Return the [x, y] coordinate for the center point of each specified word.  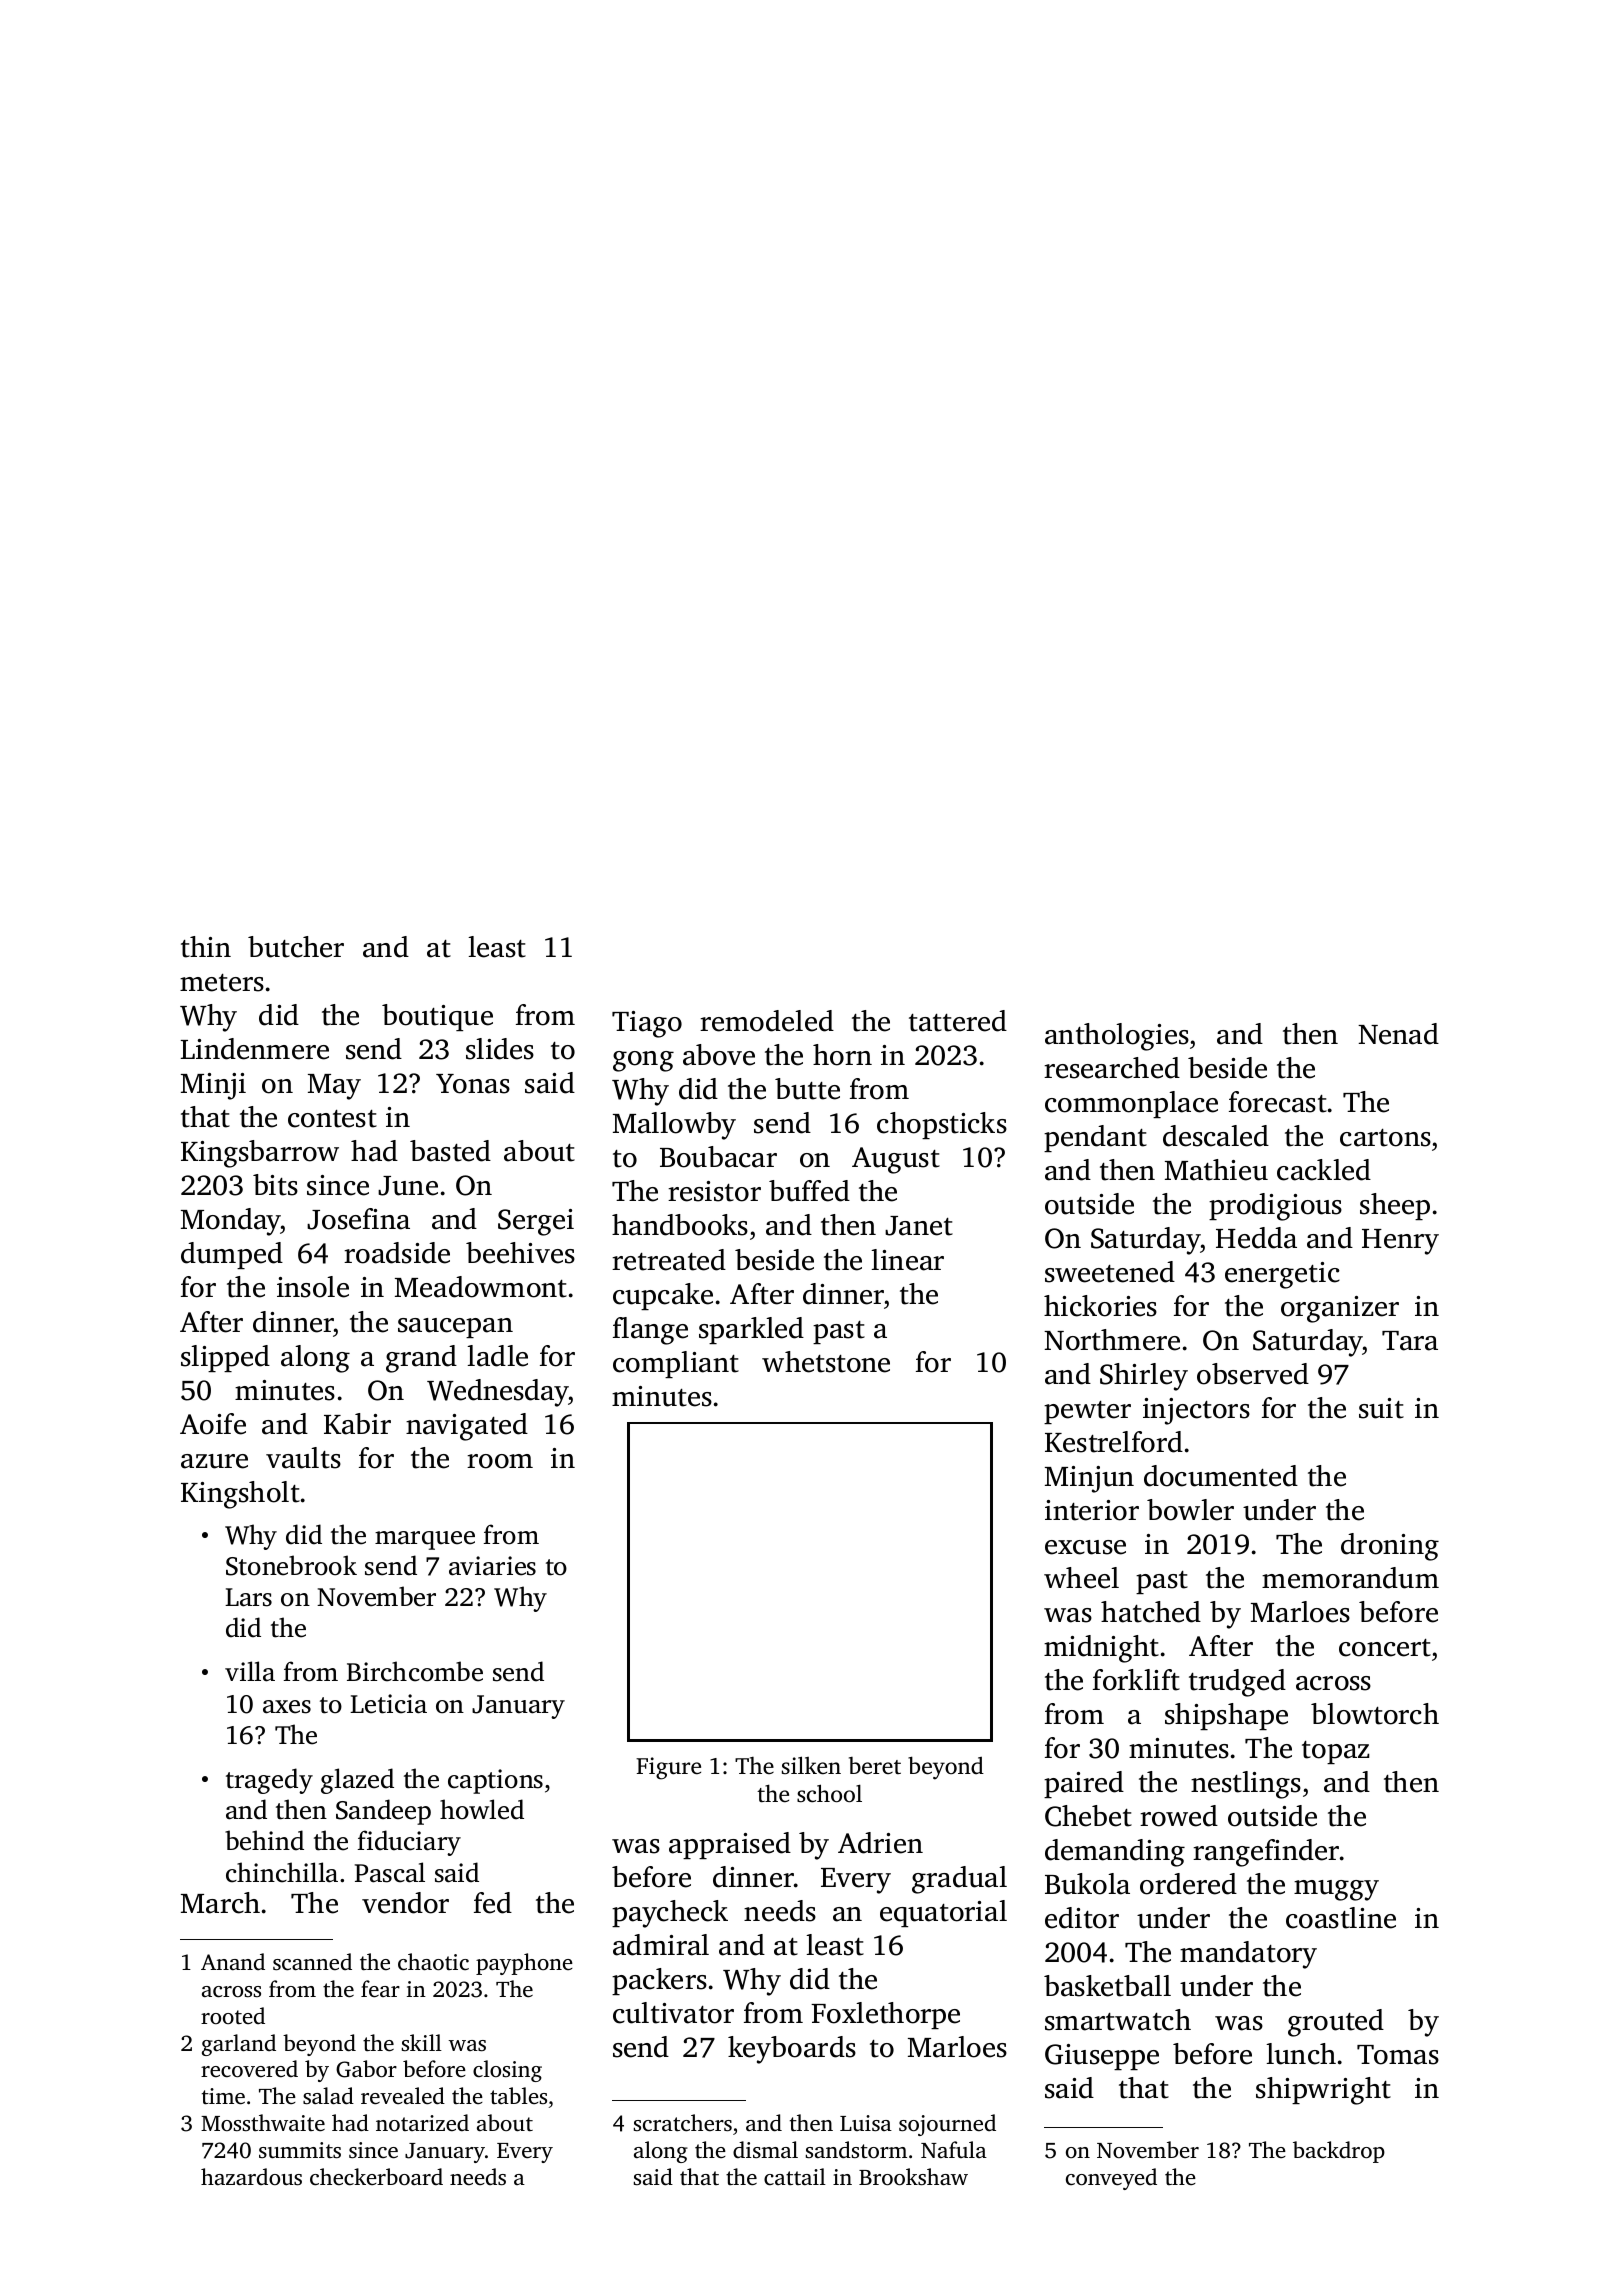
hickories [1100, 1306]
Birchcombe [415, 1671]
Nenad [1398, 1034]
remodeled [767, 1021]
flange [650, 1331]
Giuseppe [1102, 2057]
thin [206, 947]
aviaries [492, 1566]
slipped [225, 1358]
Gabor [366, 2069]
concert [1385, 1648]
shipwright [1323, 2091]
